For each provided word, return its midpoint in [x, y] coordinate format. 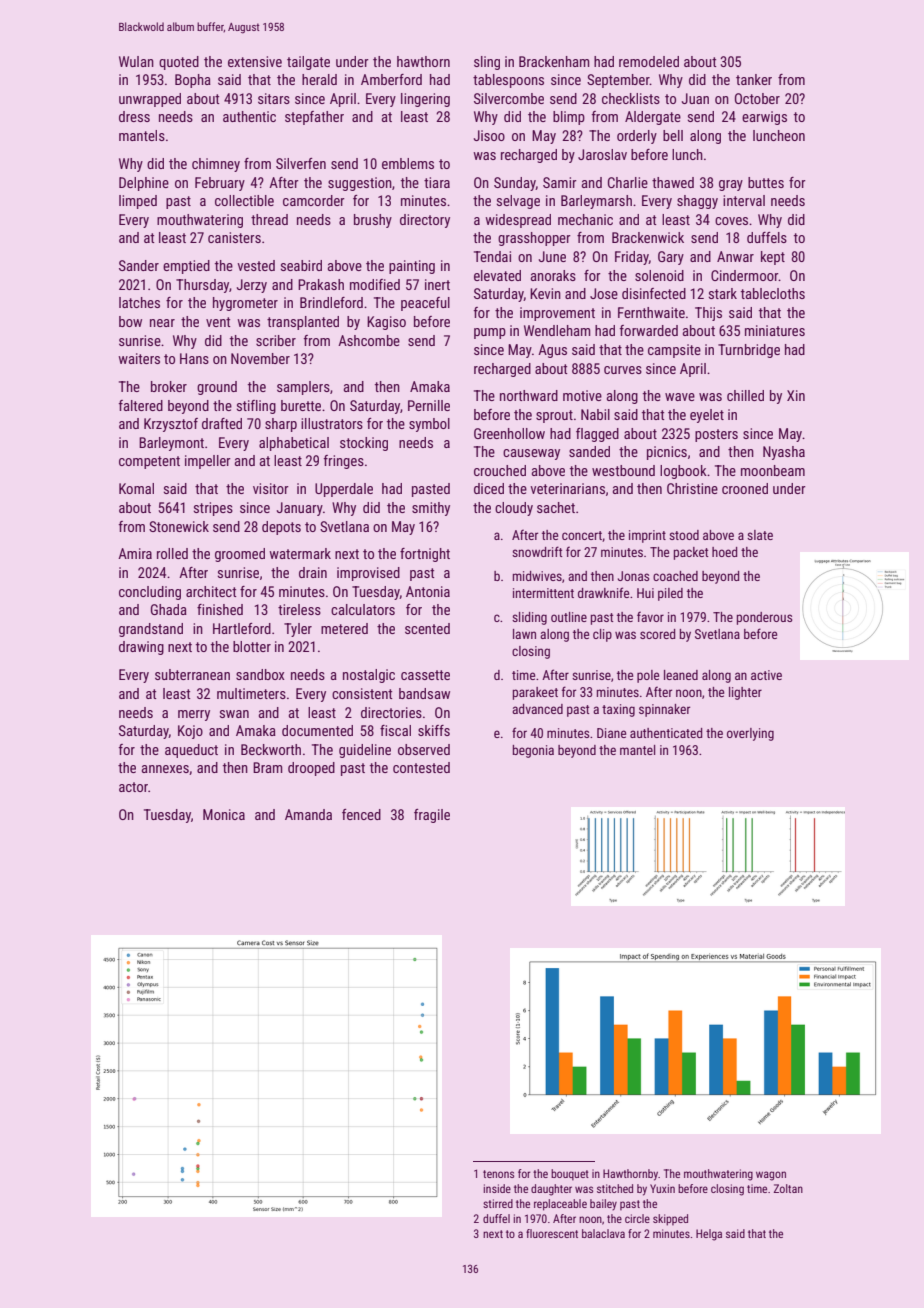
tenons [498, 1174]
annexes [165, 769]
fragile [432, 816]
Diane [611, 733]
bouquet [570, 1175]
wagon [771, 1176]
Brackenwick [648, 237]
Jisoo [489, 135]
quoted [179, 63]
